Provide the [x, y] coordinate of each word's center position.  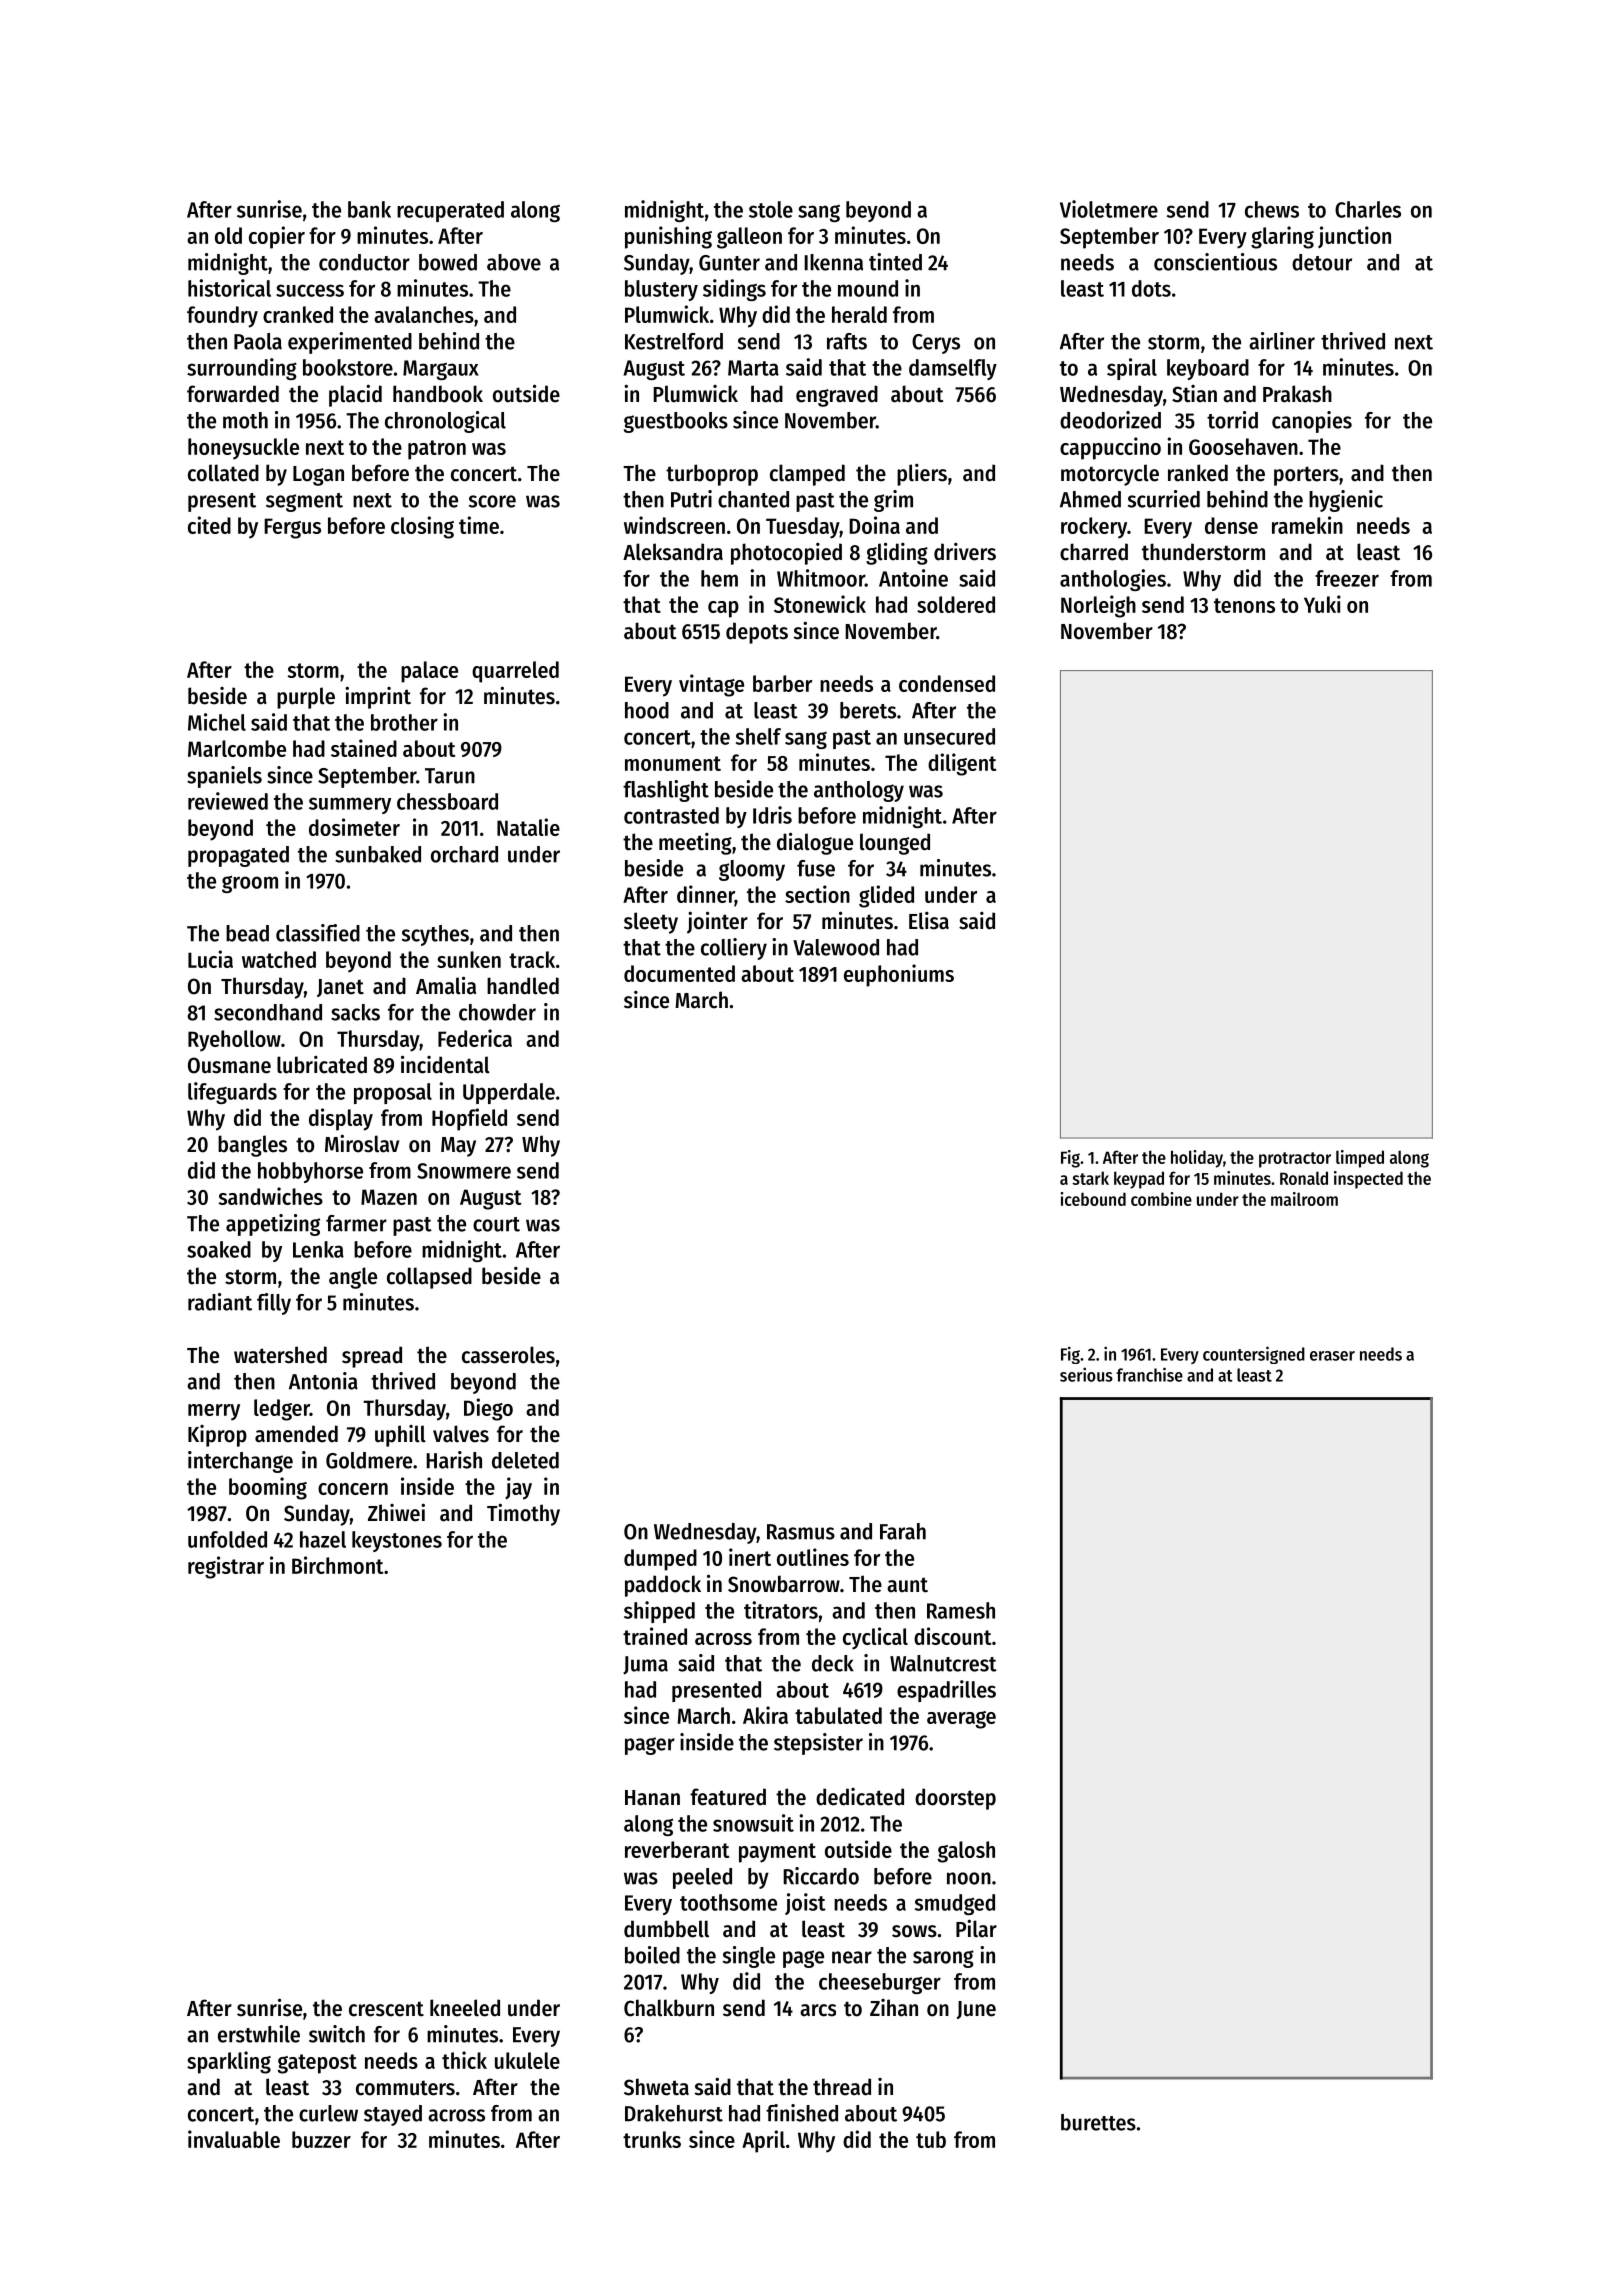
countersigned [1254, 1355]
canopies [1312, 422]
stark [1090, 1178]
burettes [1098, 2122]
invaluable [234, 2139]
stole [771, 209]
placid [355, 395]
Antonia [323, 1381]
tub [931, 2139]
